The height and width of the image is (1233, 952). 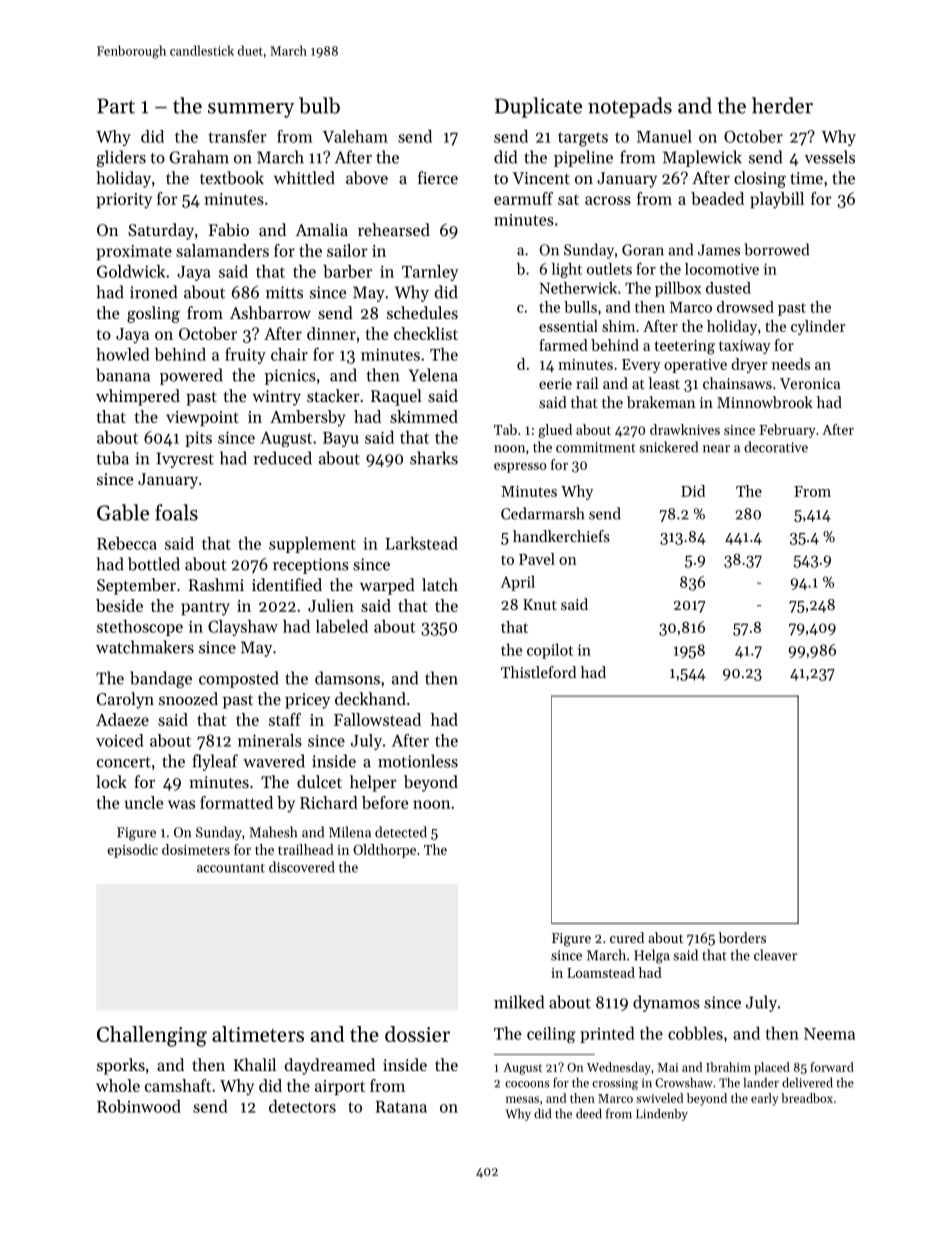 I want to click on Duplicate, so click(x=538, y=107).
